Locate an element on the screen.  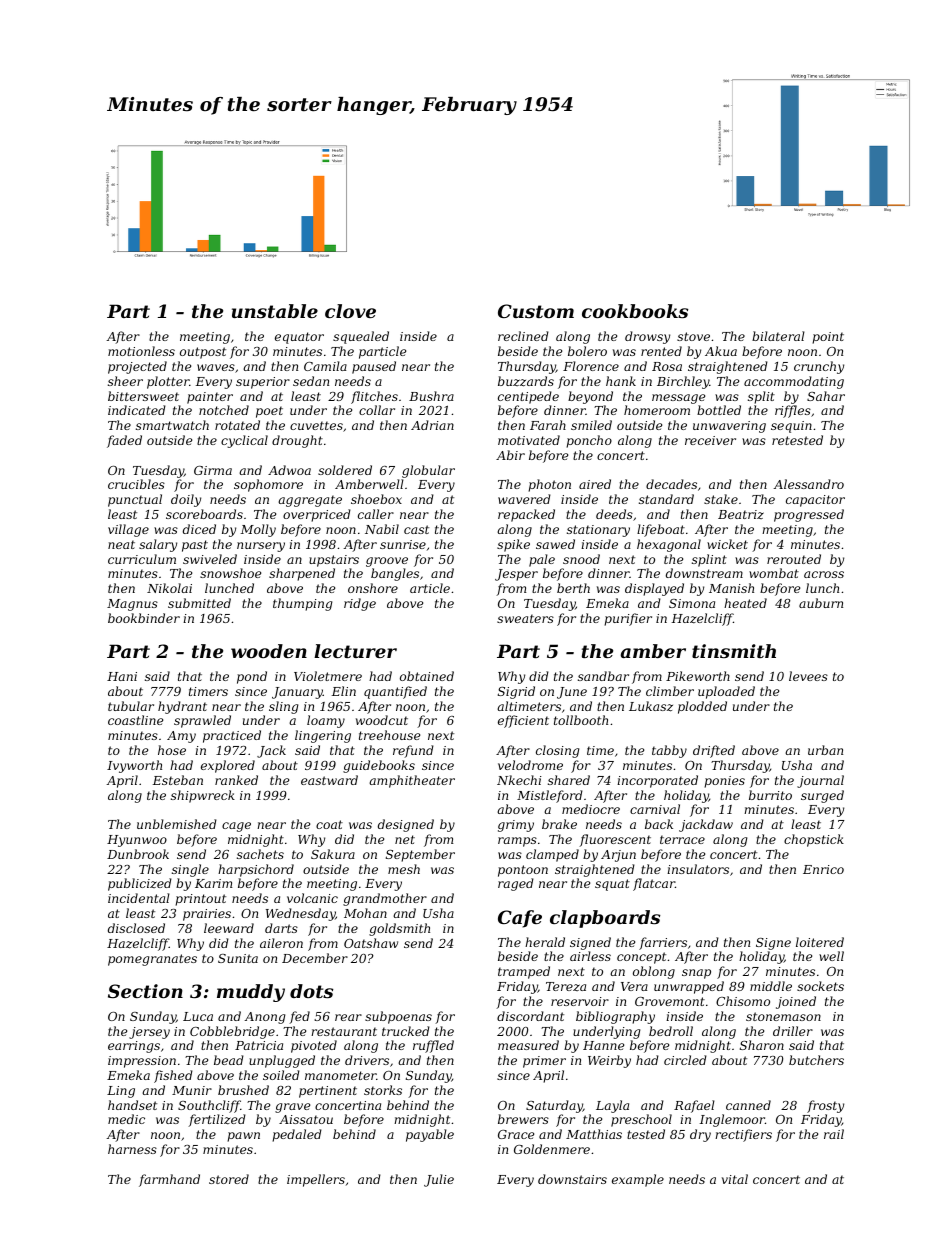
upstairs is located at coordinates (334, 561).
